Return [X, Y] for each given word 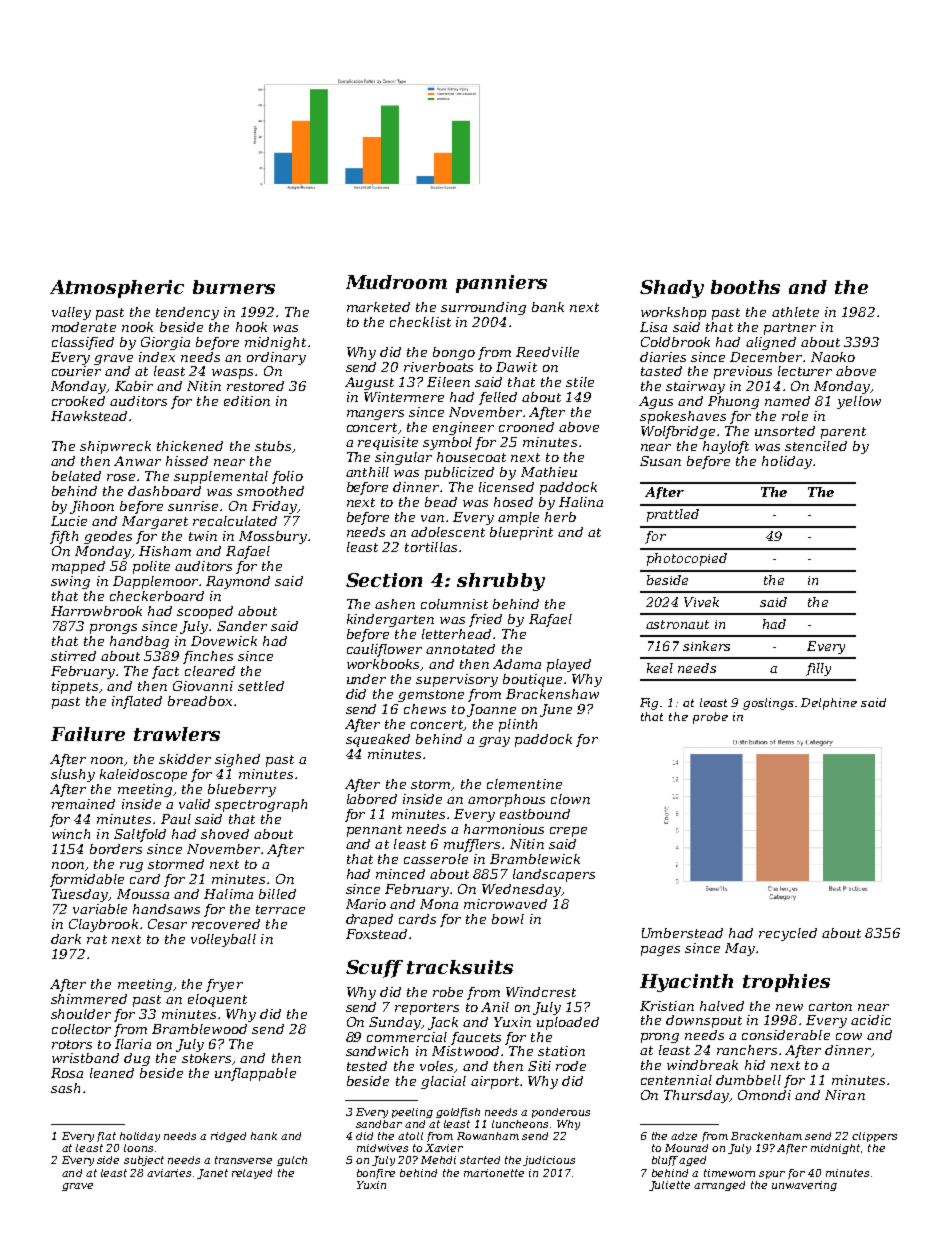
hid [755, 1065]
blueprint [521, 533]
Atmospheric [117, 289]
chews [425, 709]
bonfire [376, 1174]
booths [745, 287]
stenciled [816, 446]
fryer [224, 985]
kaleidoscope [143, 775]
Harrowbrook [96, 611]
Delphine [829, 704]
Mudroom [396, 282]
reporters [427, 1009]
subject [144, 1161]
